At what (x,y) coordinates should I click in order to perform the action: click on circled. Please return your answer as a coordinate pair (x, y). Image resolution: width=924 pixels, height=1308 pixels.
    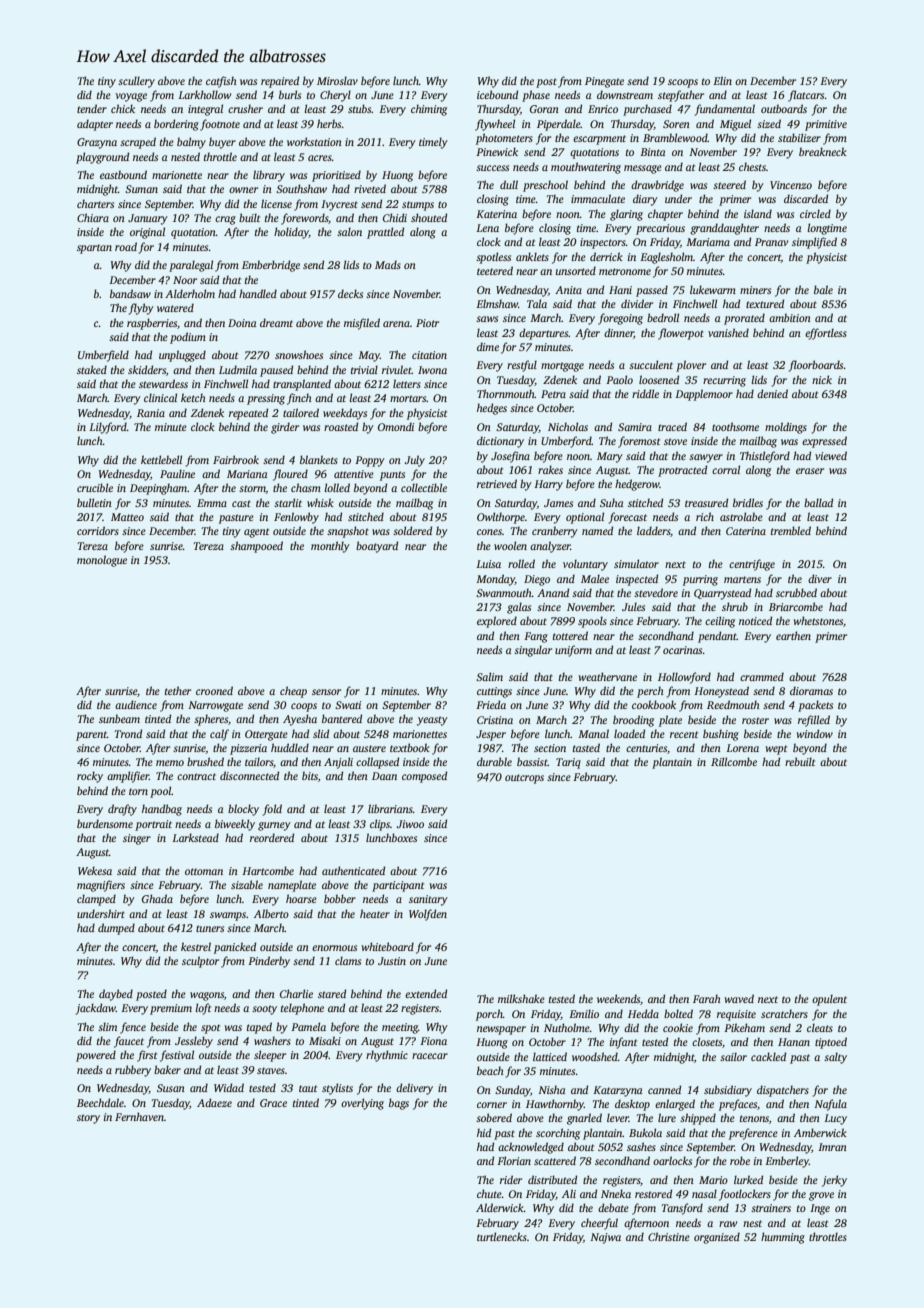
    Looking at the image, I should click on (815, 213).
